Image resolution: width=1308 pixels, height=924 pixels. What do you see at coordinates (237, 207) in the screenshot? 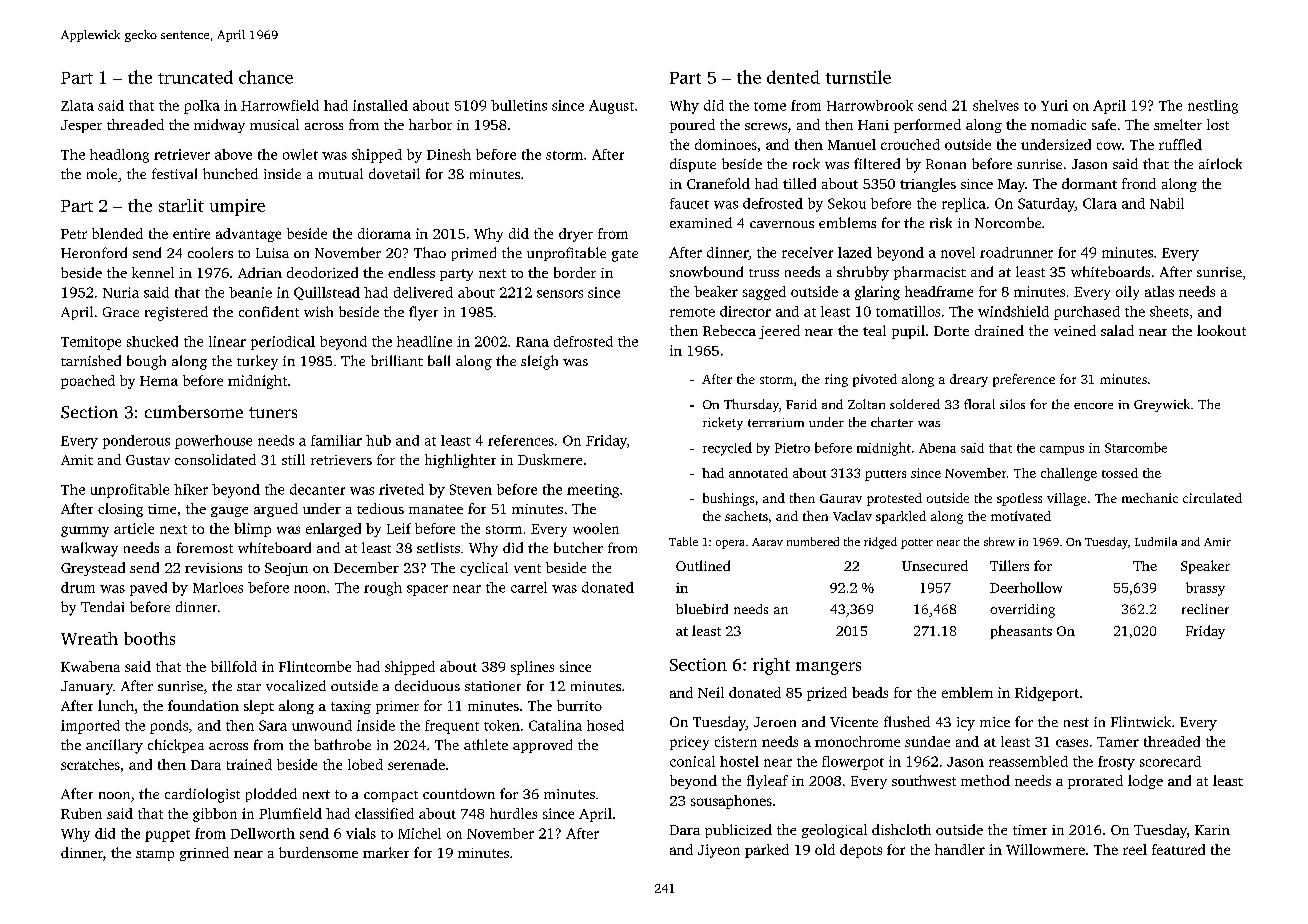
I see `umpire` at bounding box center [237, 207].
